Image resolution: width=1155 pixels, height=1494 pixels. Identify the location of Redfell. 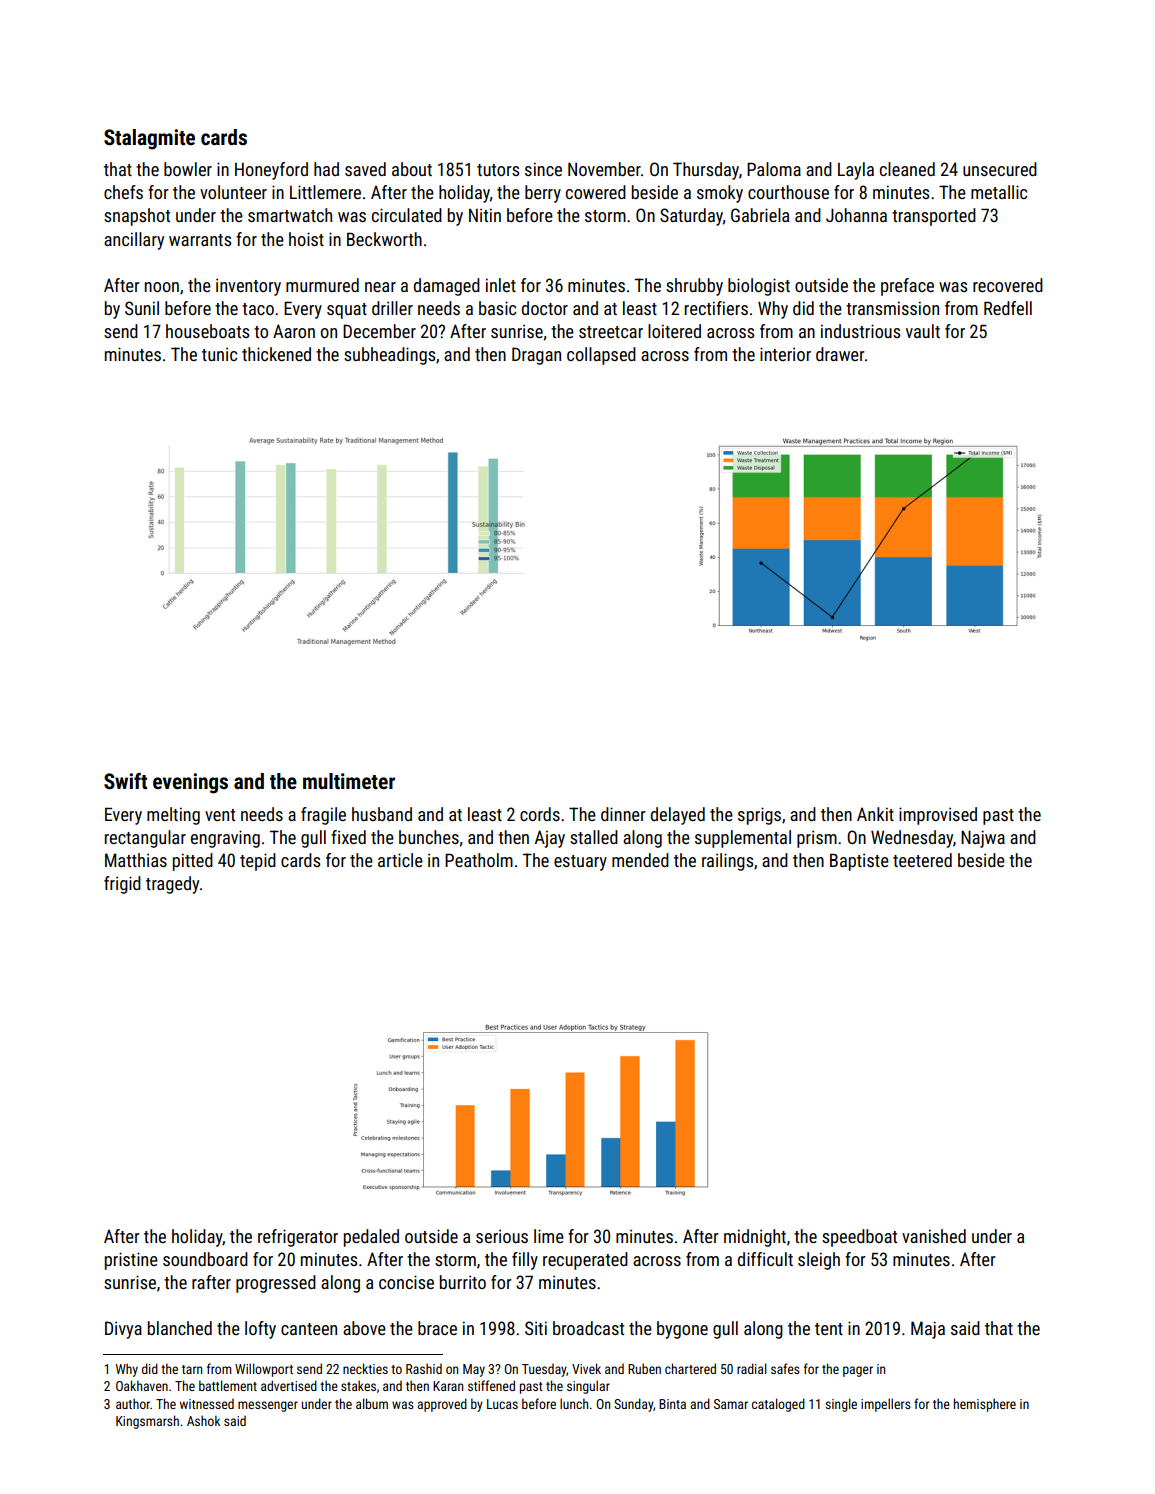
(1008, 308).
